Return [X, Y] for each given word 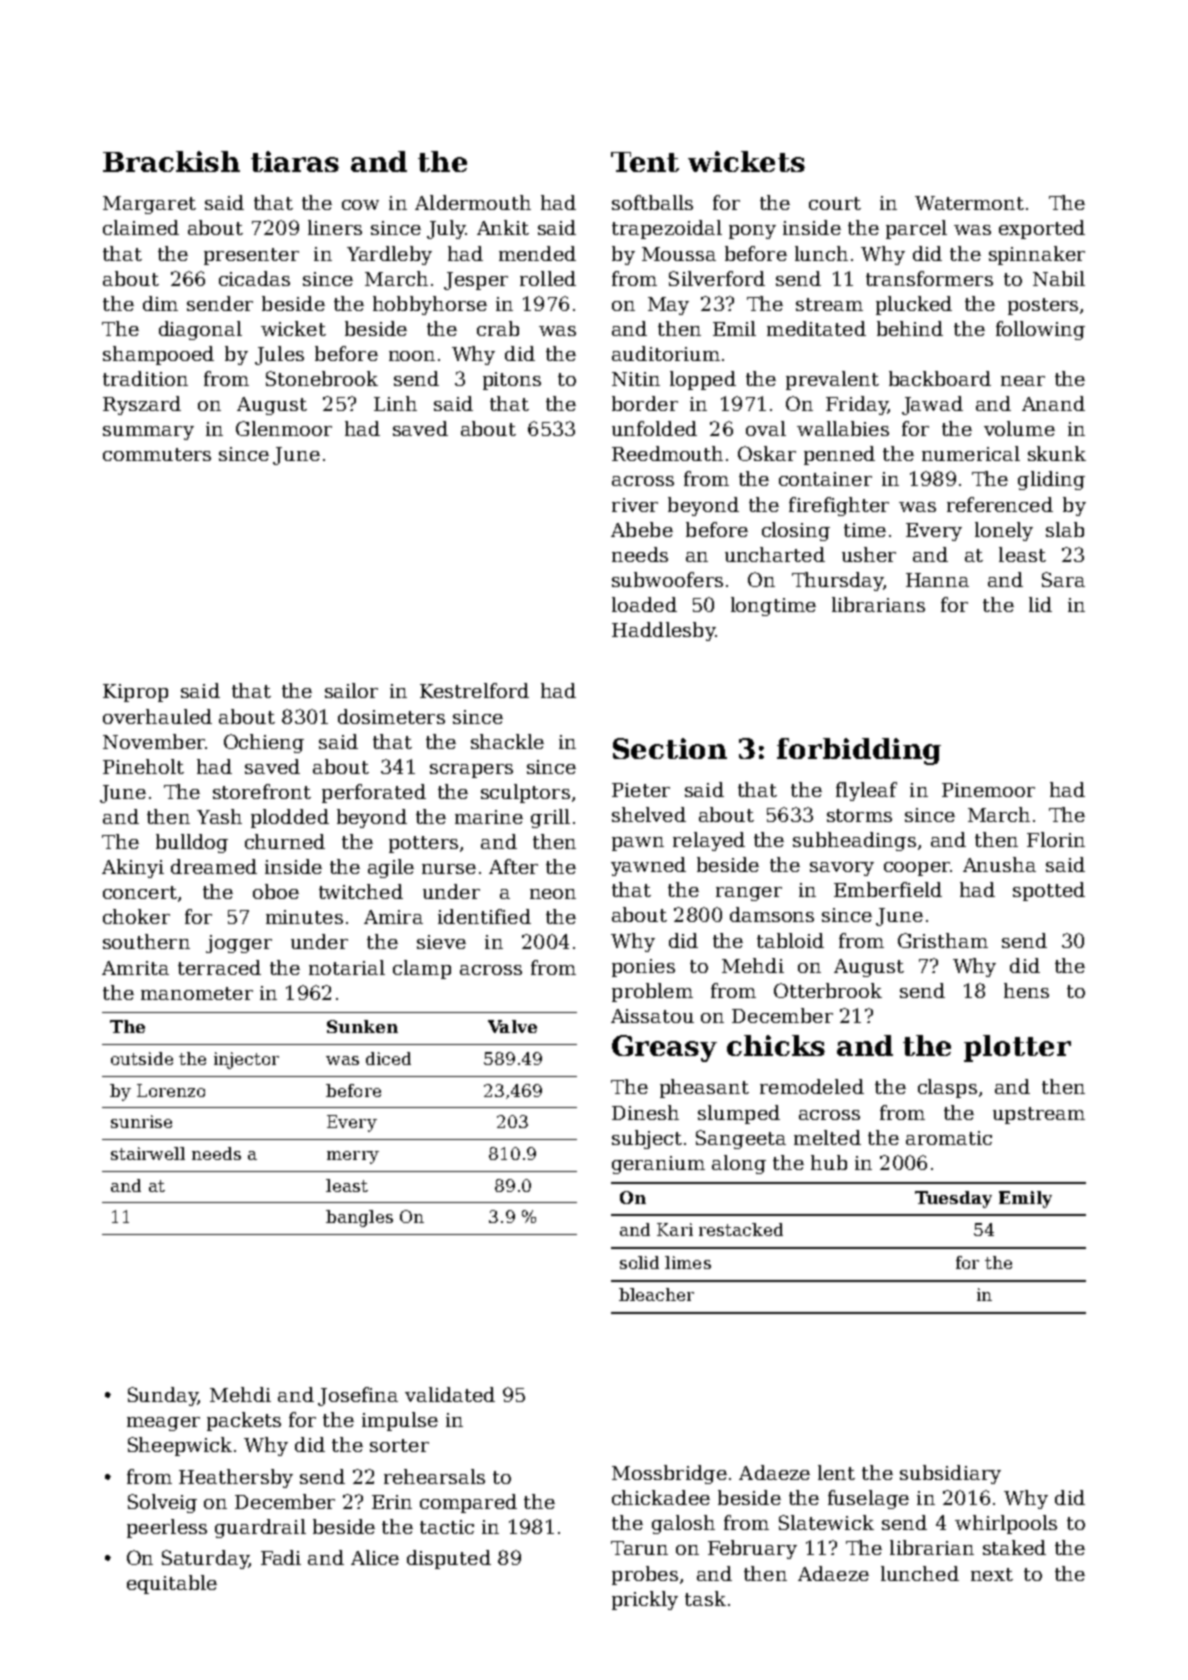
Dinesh [645, 1112]
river [635, 505]
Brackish [171, 161]
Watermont [969, 203]
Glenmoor [284, 428]
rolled [548, 278]
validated [450, 1394]
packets [244, 1421]
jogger [239, 944]
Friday [857, 405]
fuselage [868, 1499]
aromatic [949, 1138]
